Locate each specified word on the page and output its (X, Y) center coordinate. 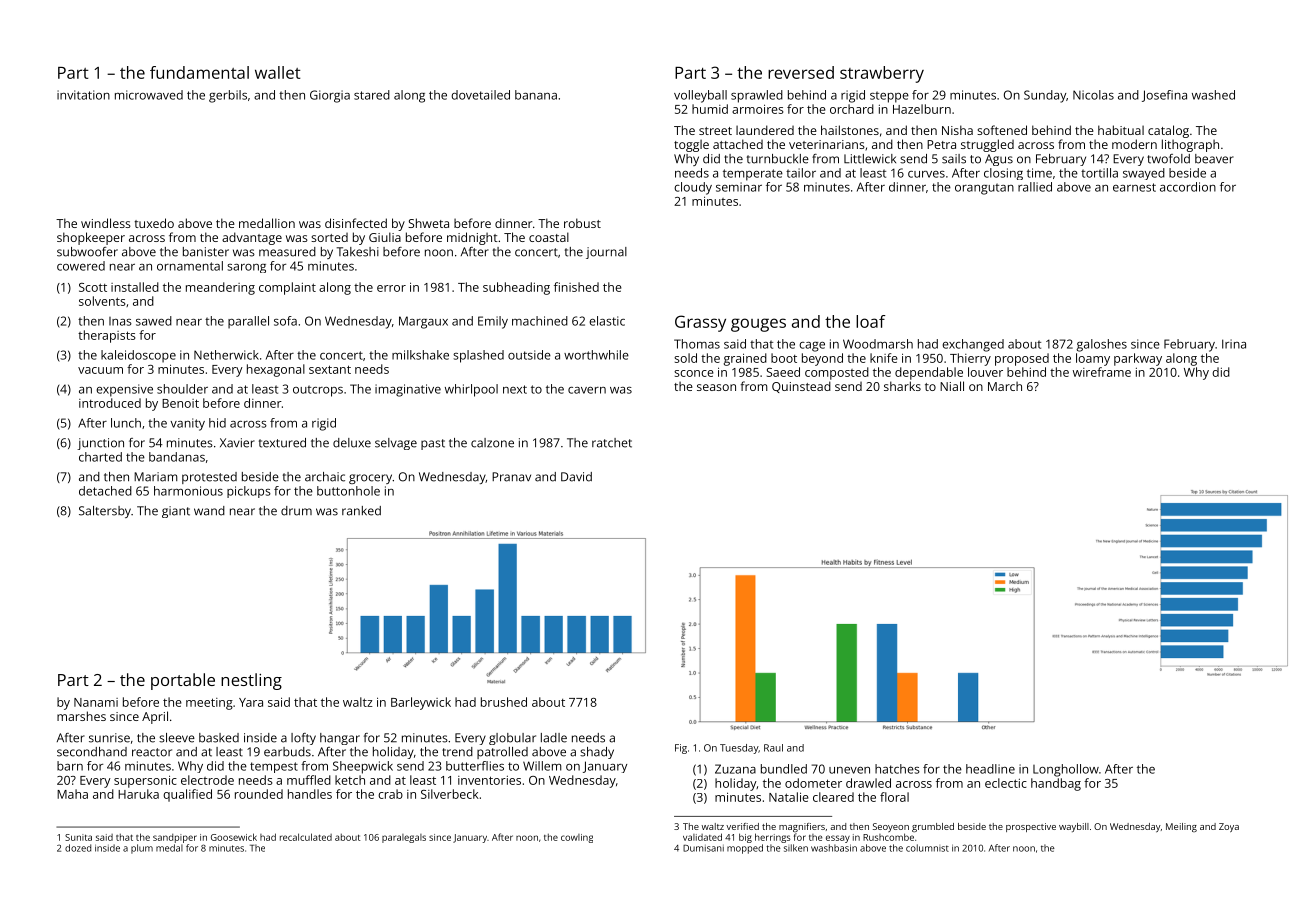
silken (796, 848)
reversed (801, 72)
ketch (350, 780)
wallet (278, 72)
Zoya (1229, 827)
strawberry (882, 74)
